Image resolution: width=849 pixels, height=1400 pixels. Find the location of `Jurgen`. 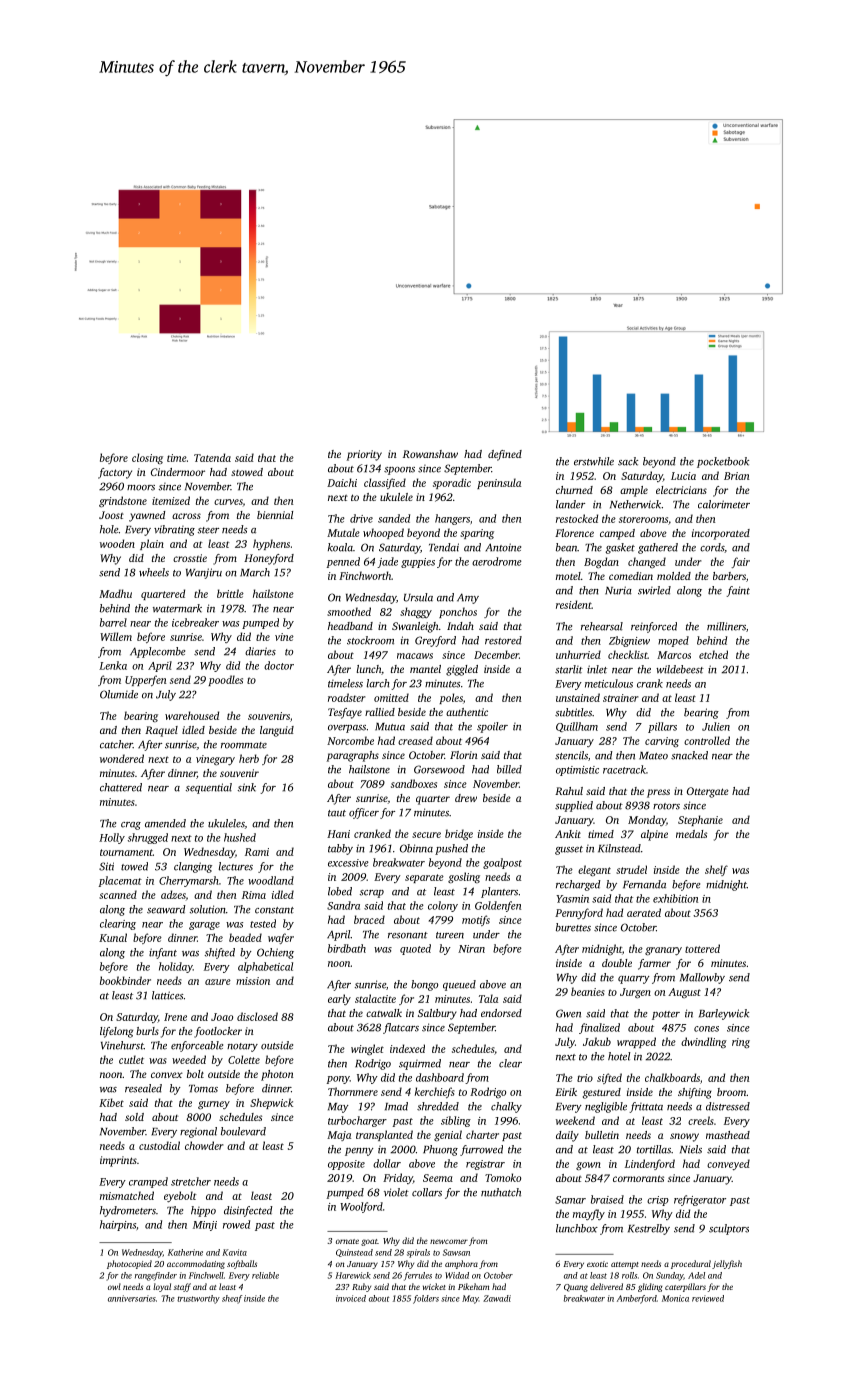

Jurgen is located at coordinates (635, 993).
